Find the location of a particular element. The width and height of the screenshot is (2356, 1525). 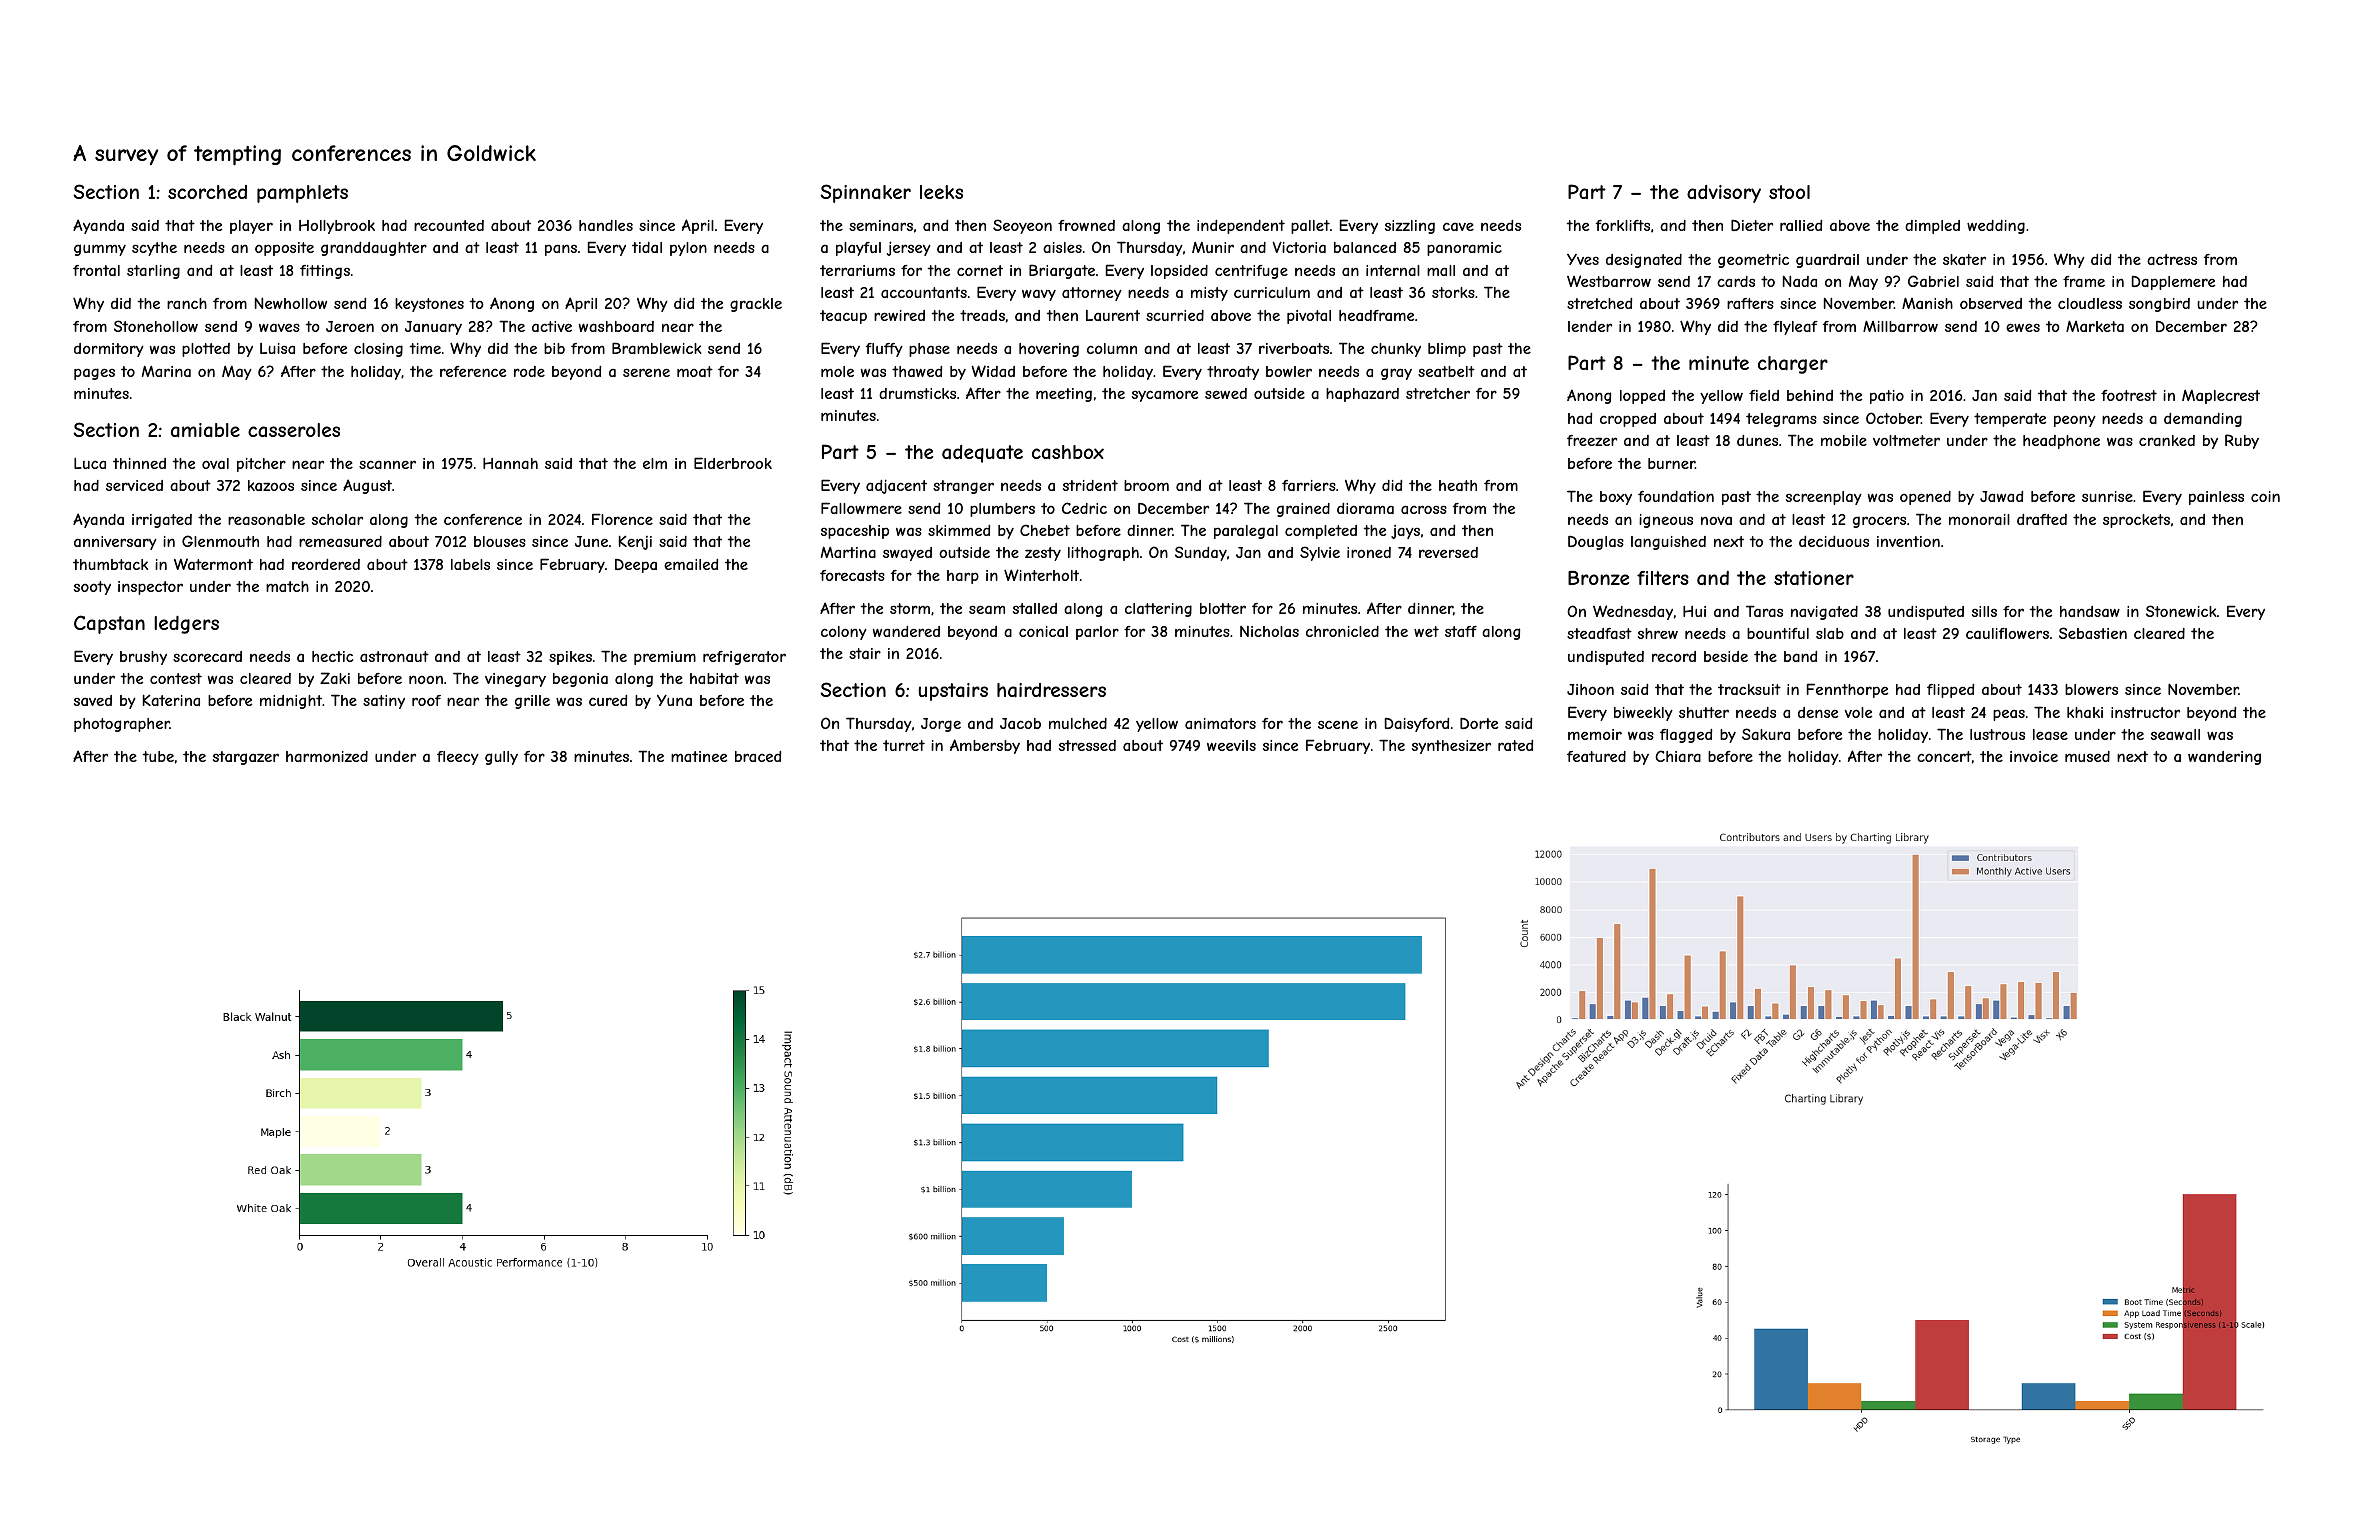

leeks is located at coordinates (941, 192).
